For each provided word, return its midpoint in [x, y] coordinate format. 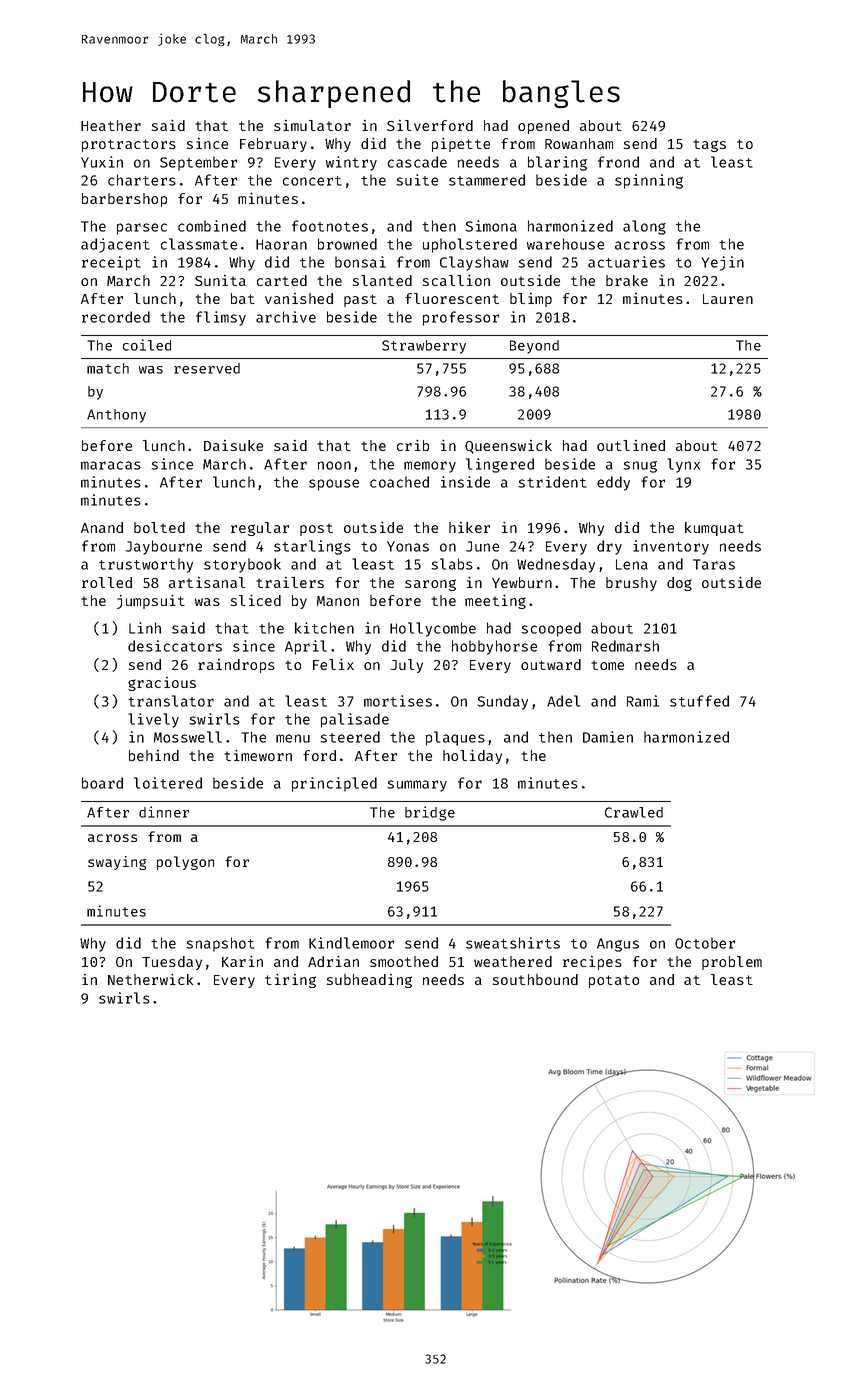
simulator [312, 125]
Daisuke [233, 445]
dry [609, 547]
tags [709, 145]
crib [413, 445]
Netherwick [150, 979]
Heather [111, 125]
